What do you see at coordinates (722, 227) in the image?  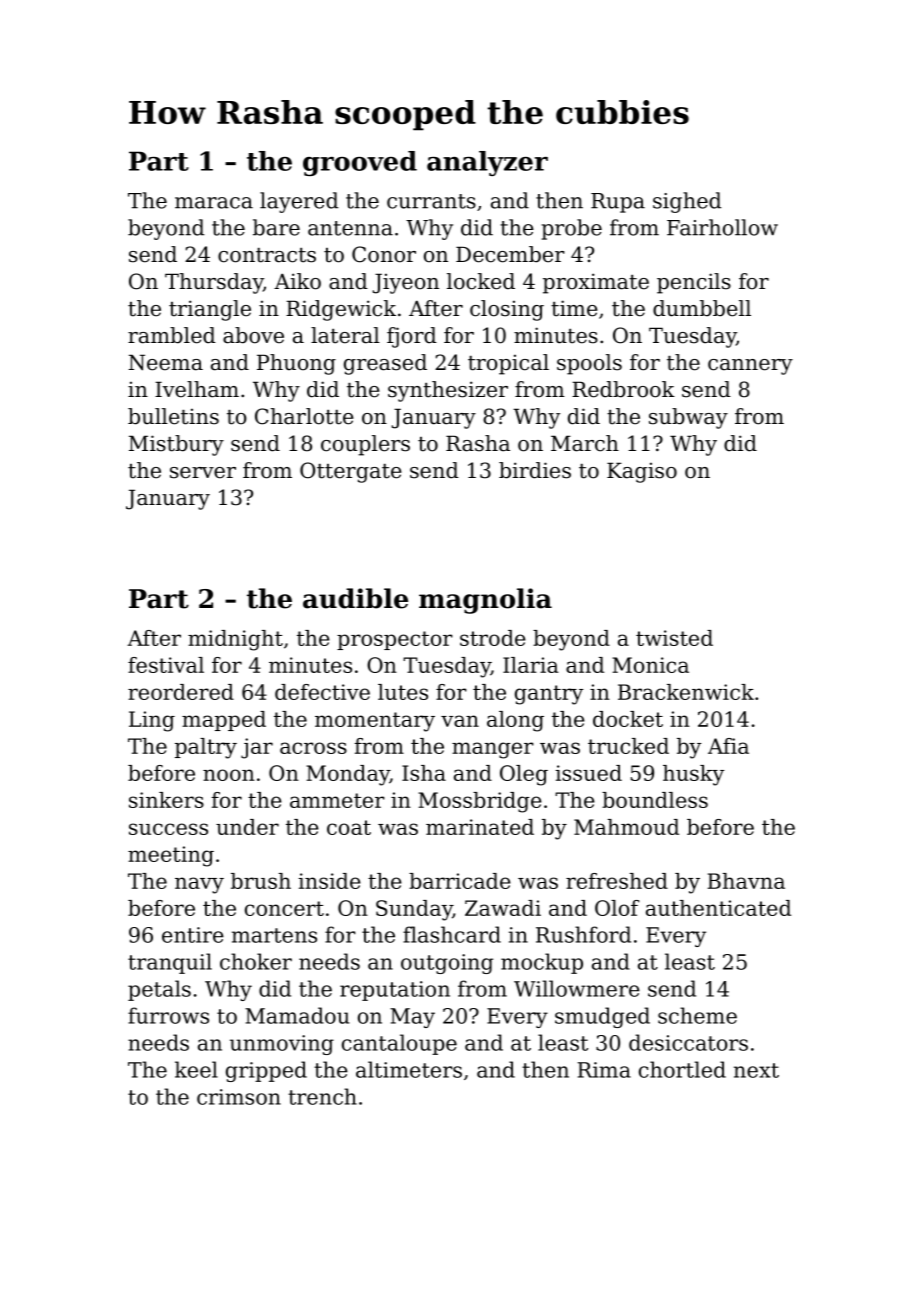 I see `Fairhollow` at bounding box center [722, 227].
